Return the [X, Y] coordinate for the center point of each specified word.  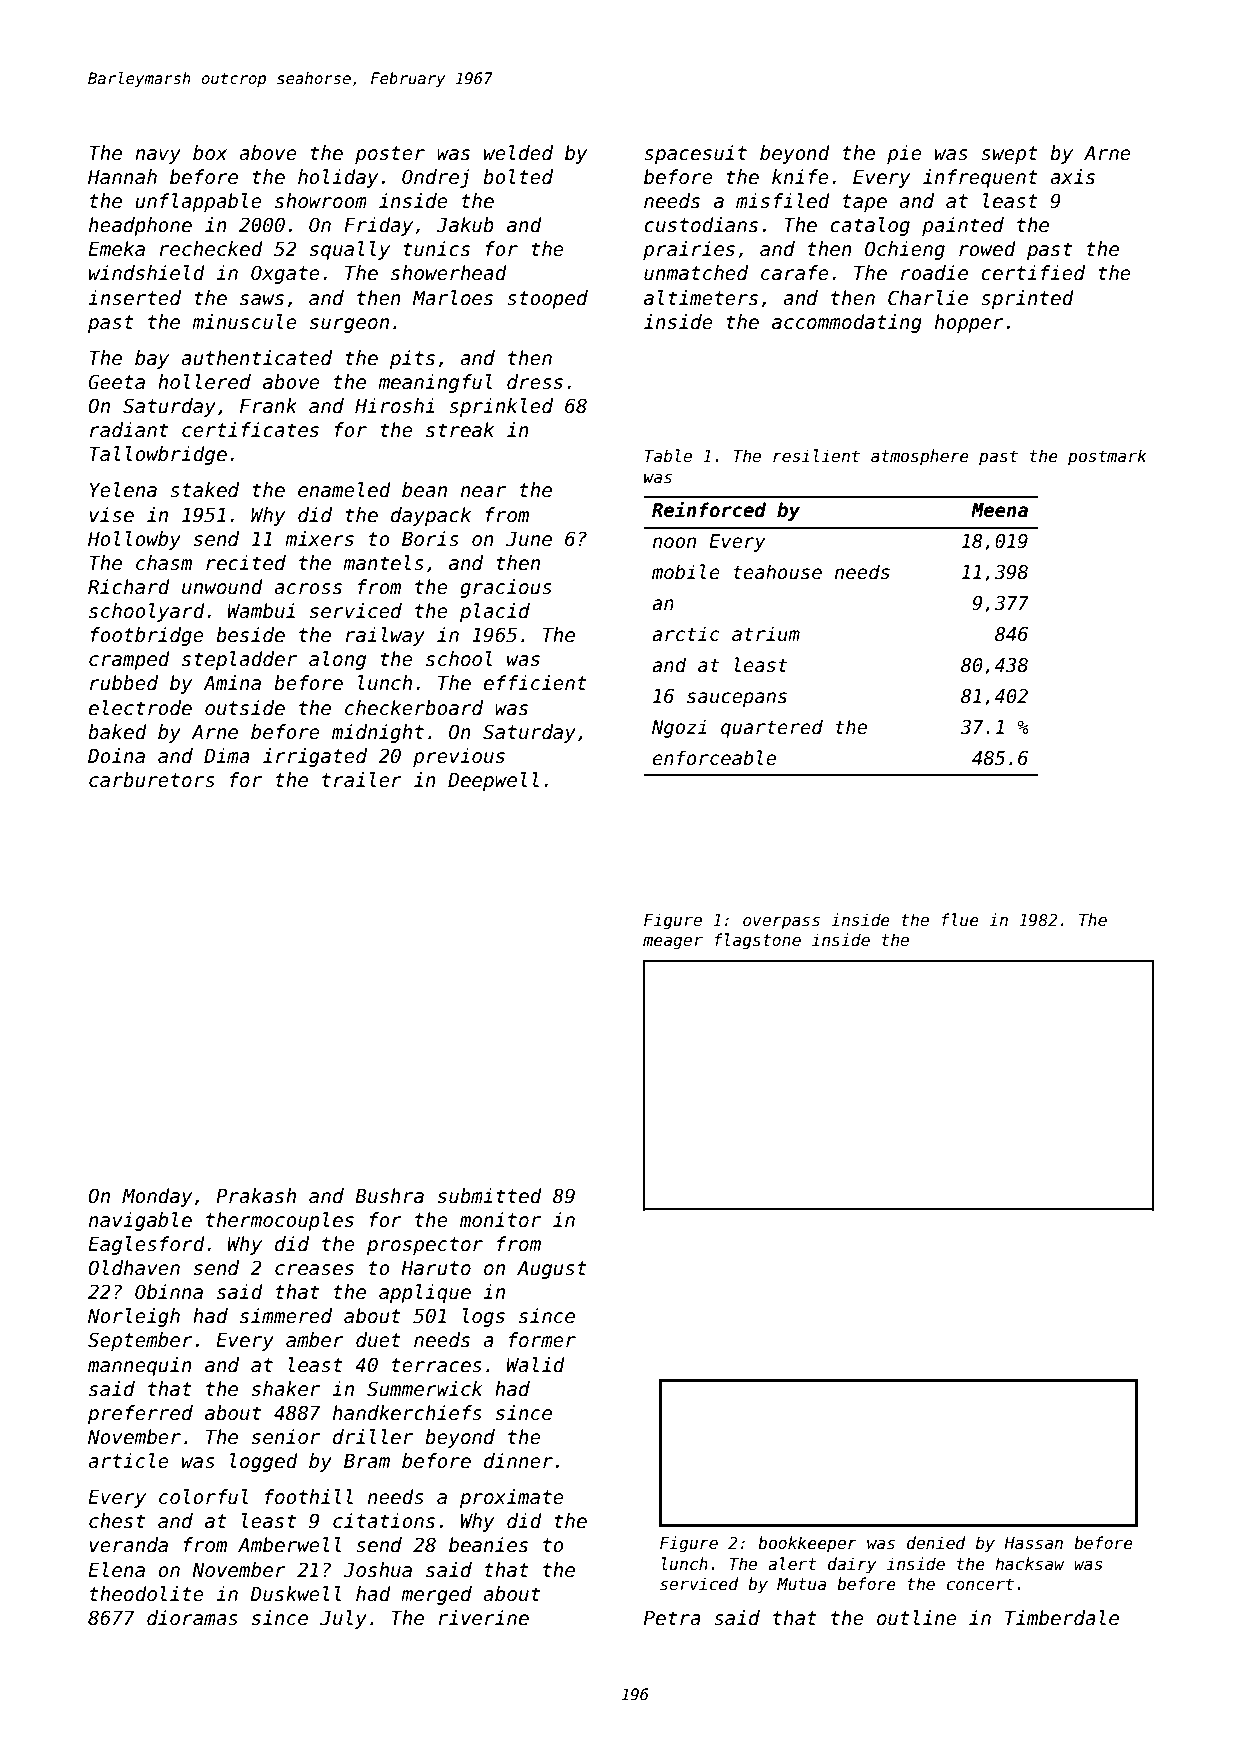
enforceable [714, 758]
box [210, 153]
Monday [157, 1197]
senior [286, 1437]
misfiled [783, 201]
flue [960, 919]
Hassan [1033, 1543]
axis [1072, 177]
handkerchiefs [407, 1413]
